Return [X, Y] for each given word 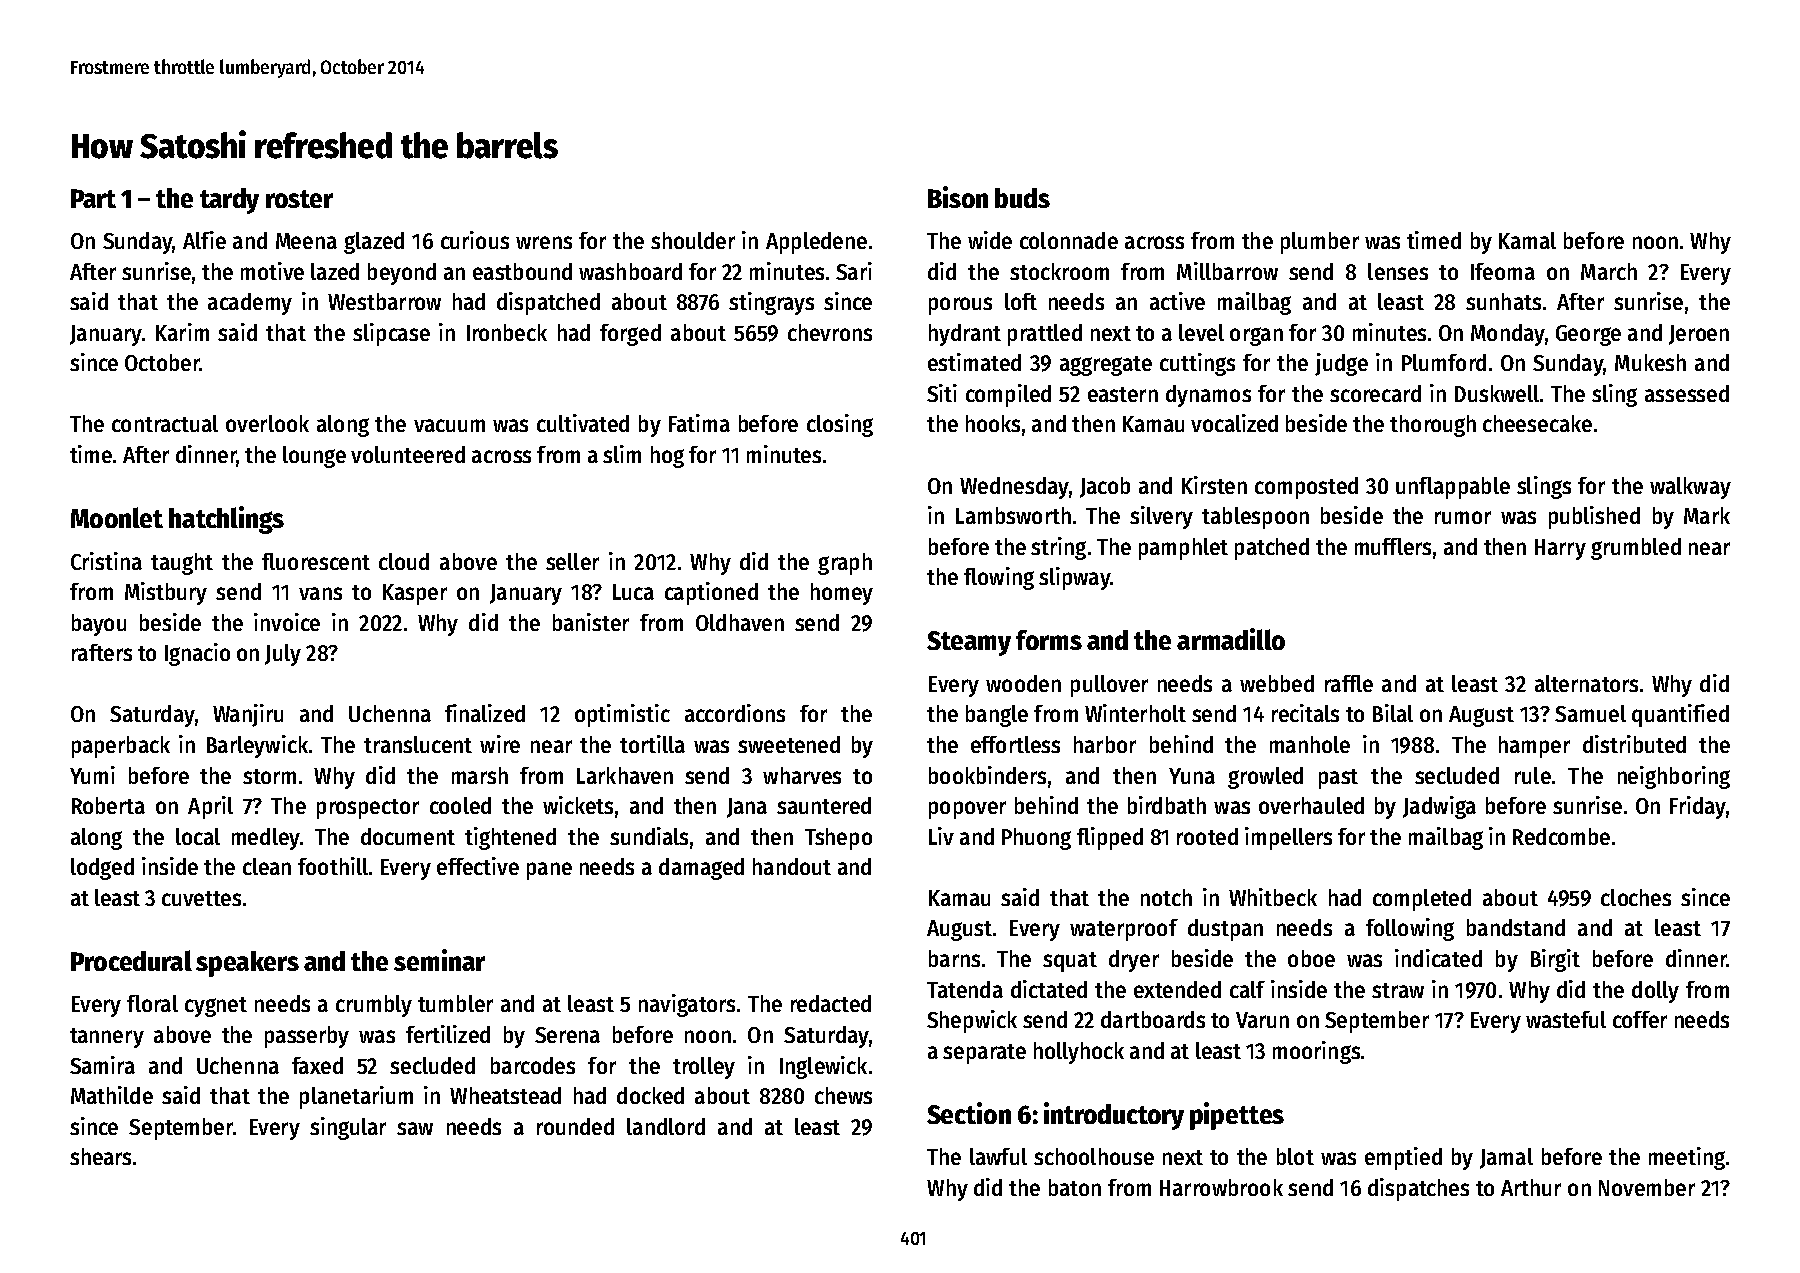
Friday [1698, 807]
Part [93, 198]
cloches [1636, 897]
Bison [958, 197]
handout [792, 866]
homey [842, 594]
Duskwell [1497, 393]
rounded [575, 1126]
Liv [941, 836]
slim [622, 454]
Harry [1560, 549]
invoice [287, 622]
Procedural [131, 960]
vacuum [449, 425]
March [1609, 271]
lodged [102, 869]
